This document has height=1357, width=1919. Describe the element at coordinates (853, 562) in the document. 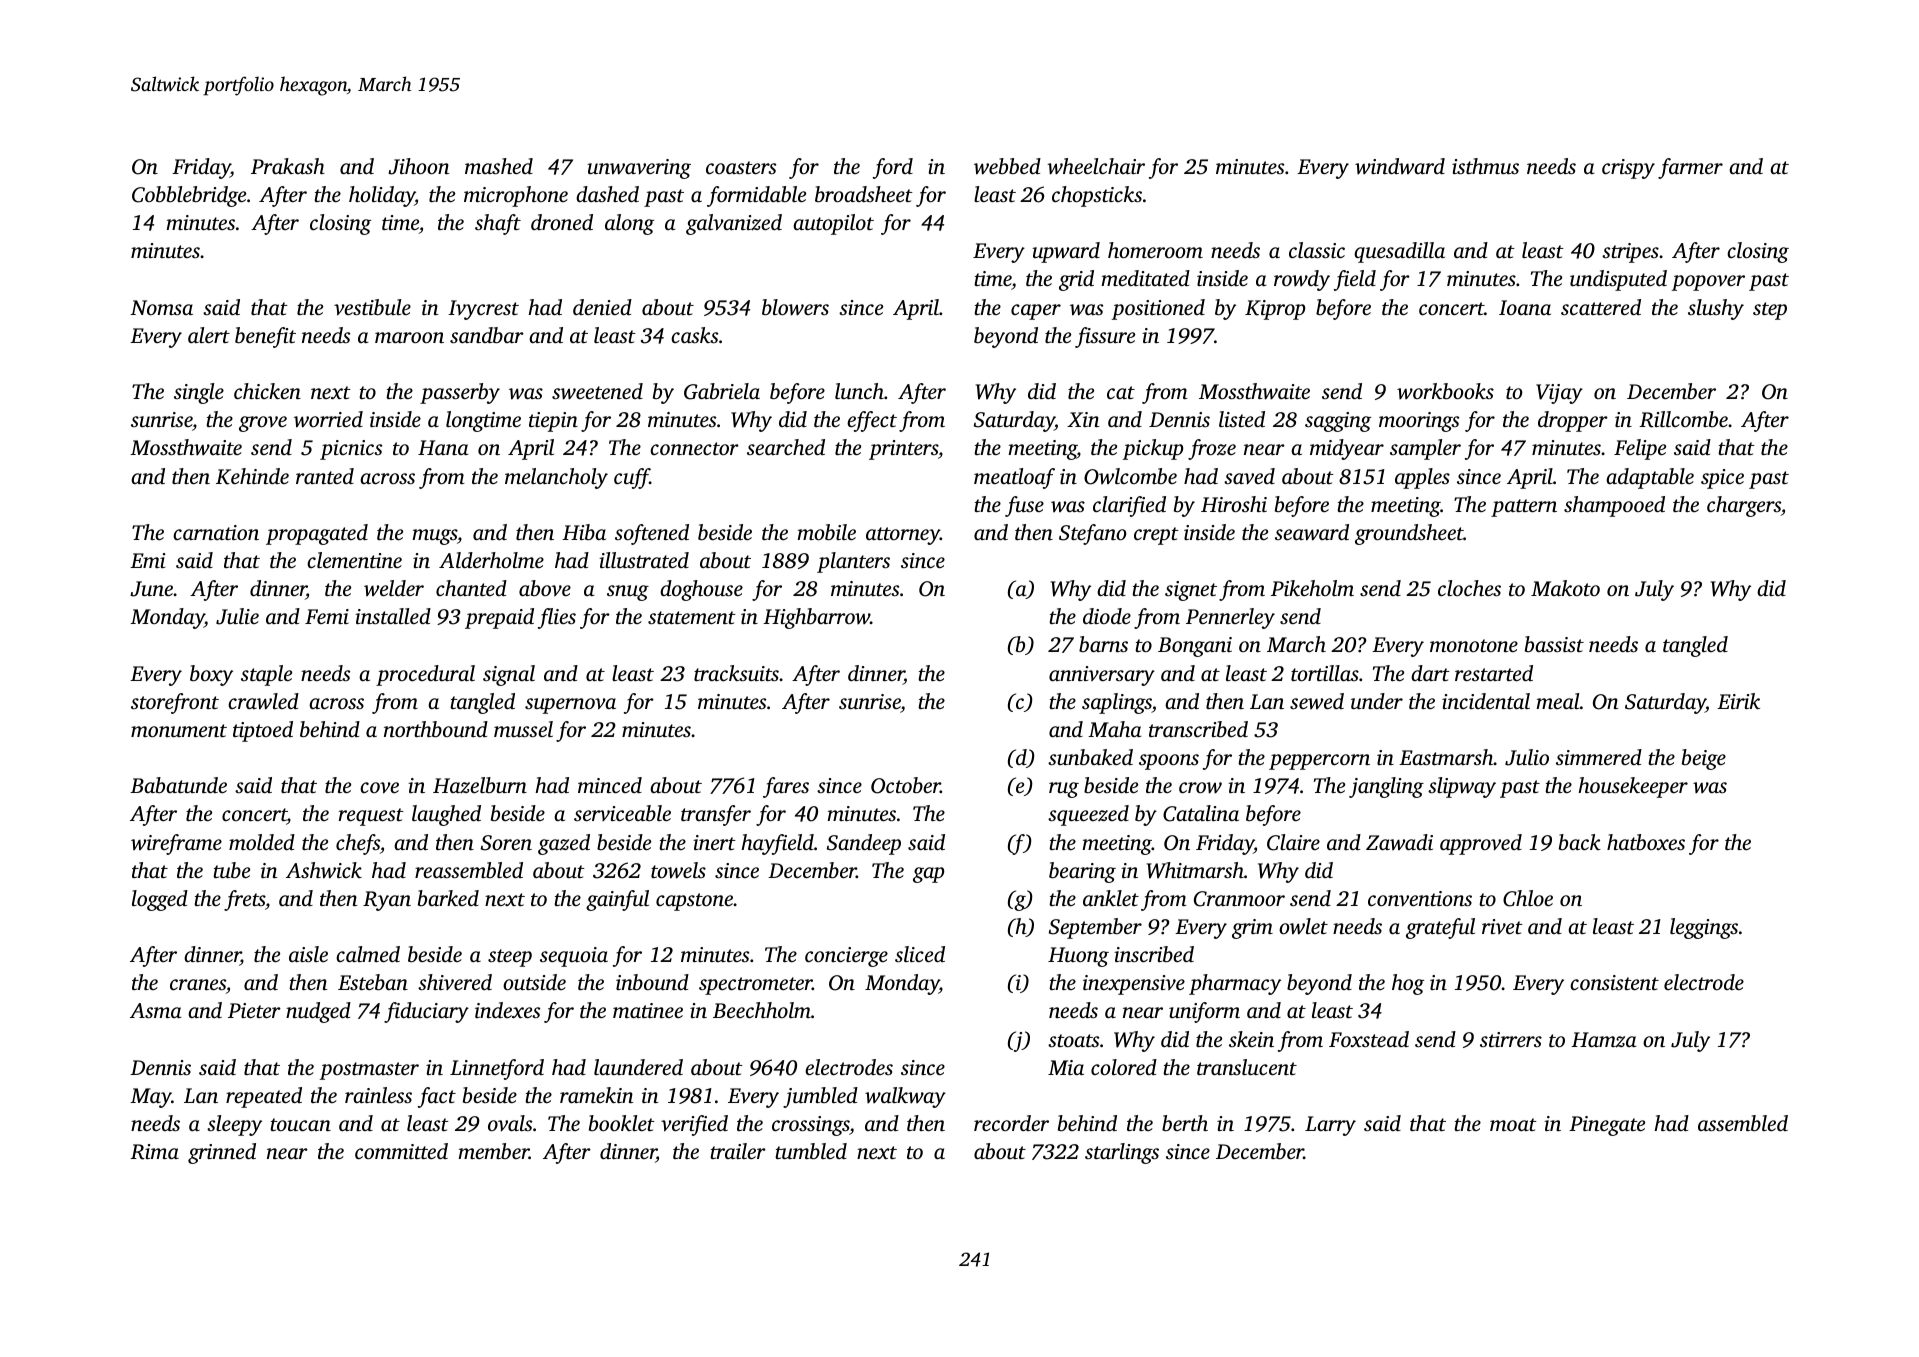

I see `planters` at that location.
